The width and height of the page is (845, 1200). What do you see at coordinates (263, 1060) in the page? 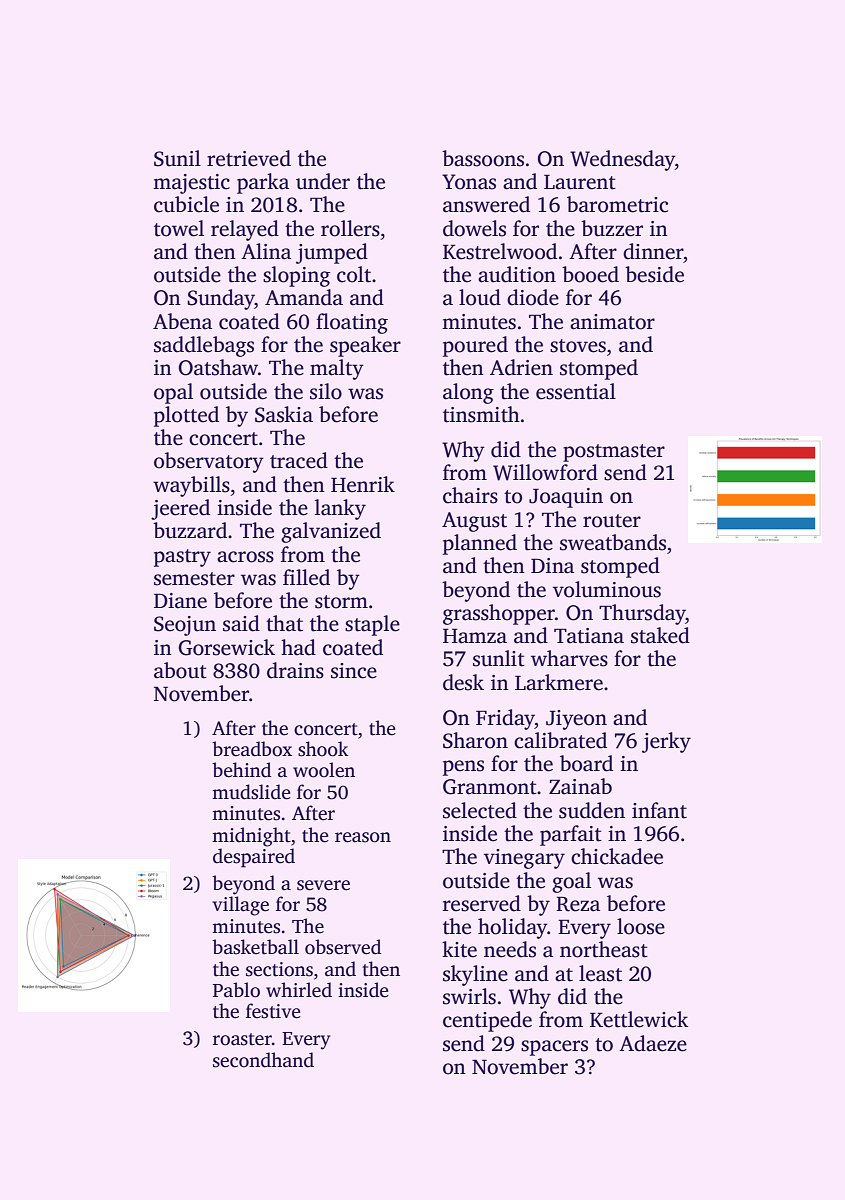
I see `secondhand` at bounding box center [263, 1060].
